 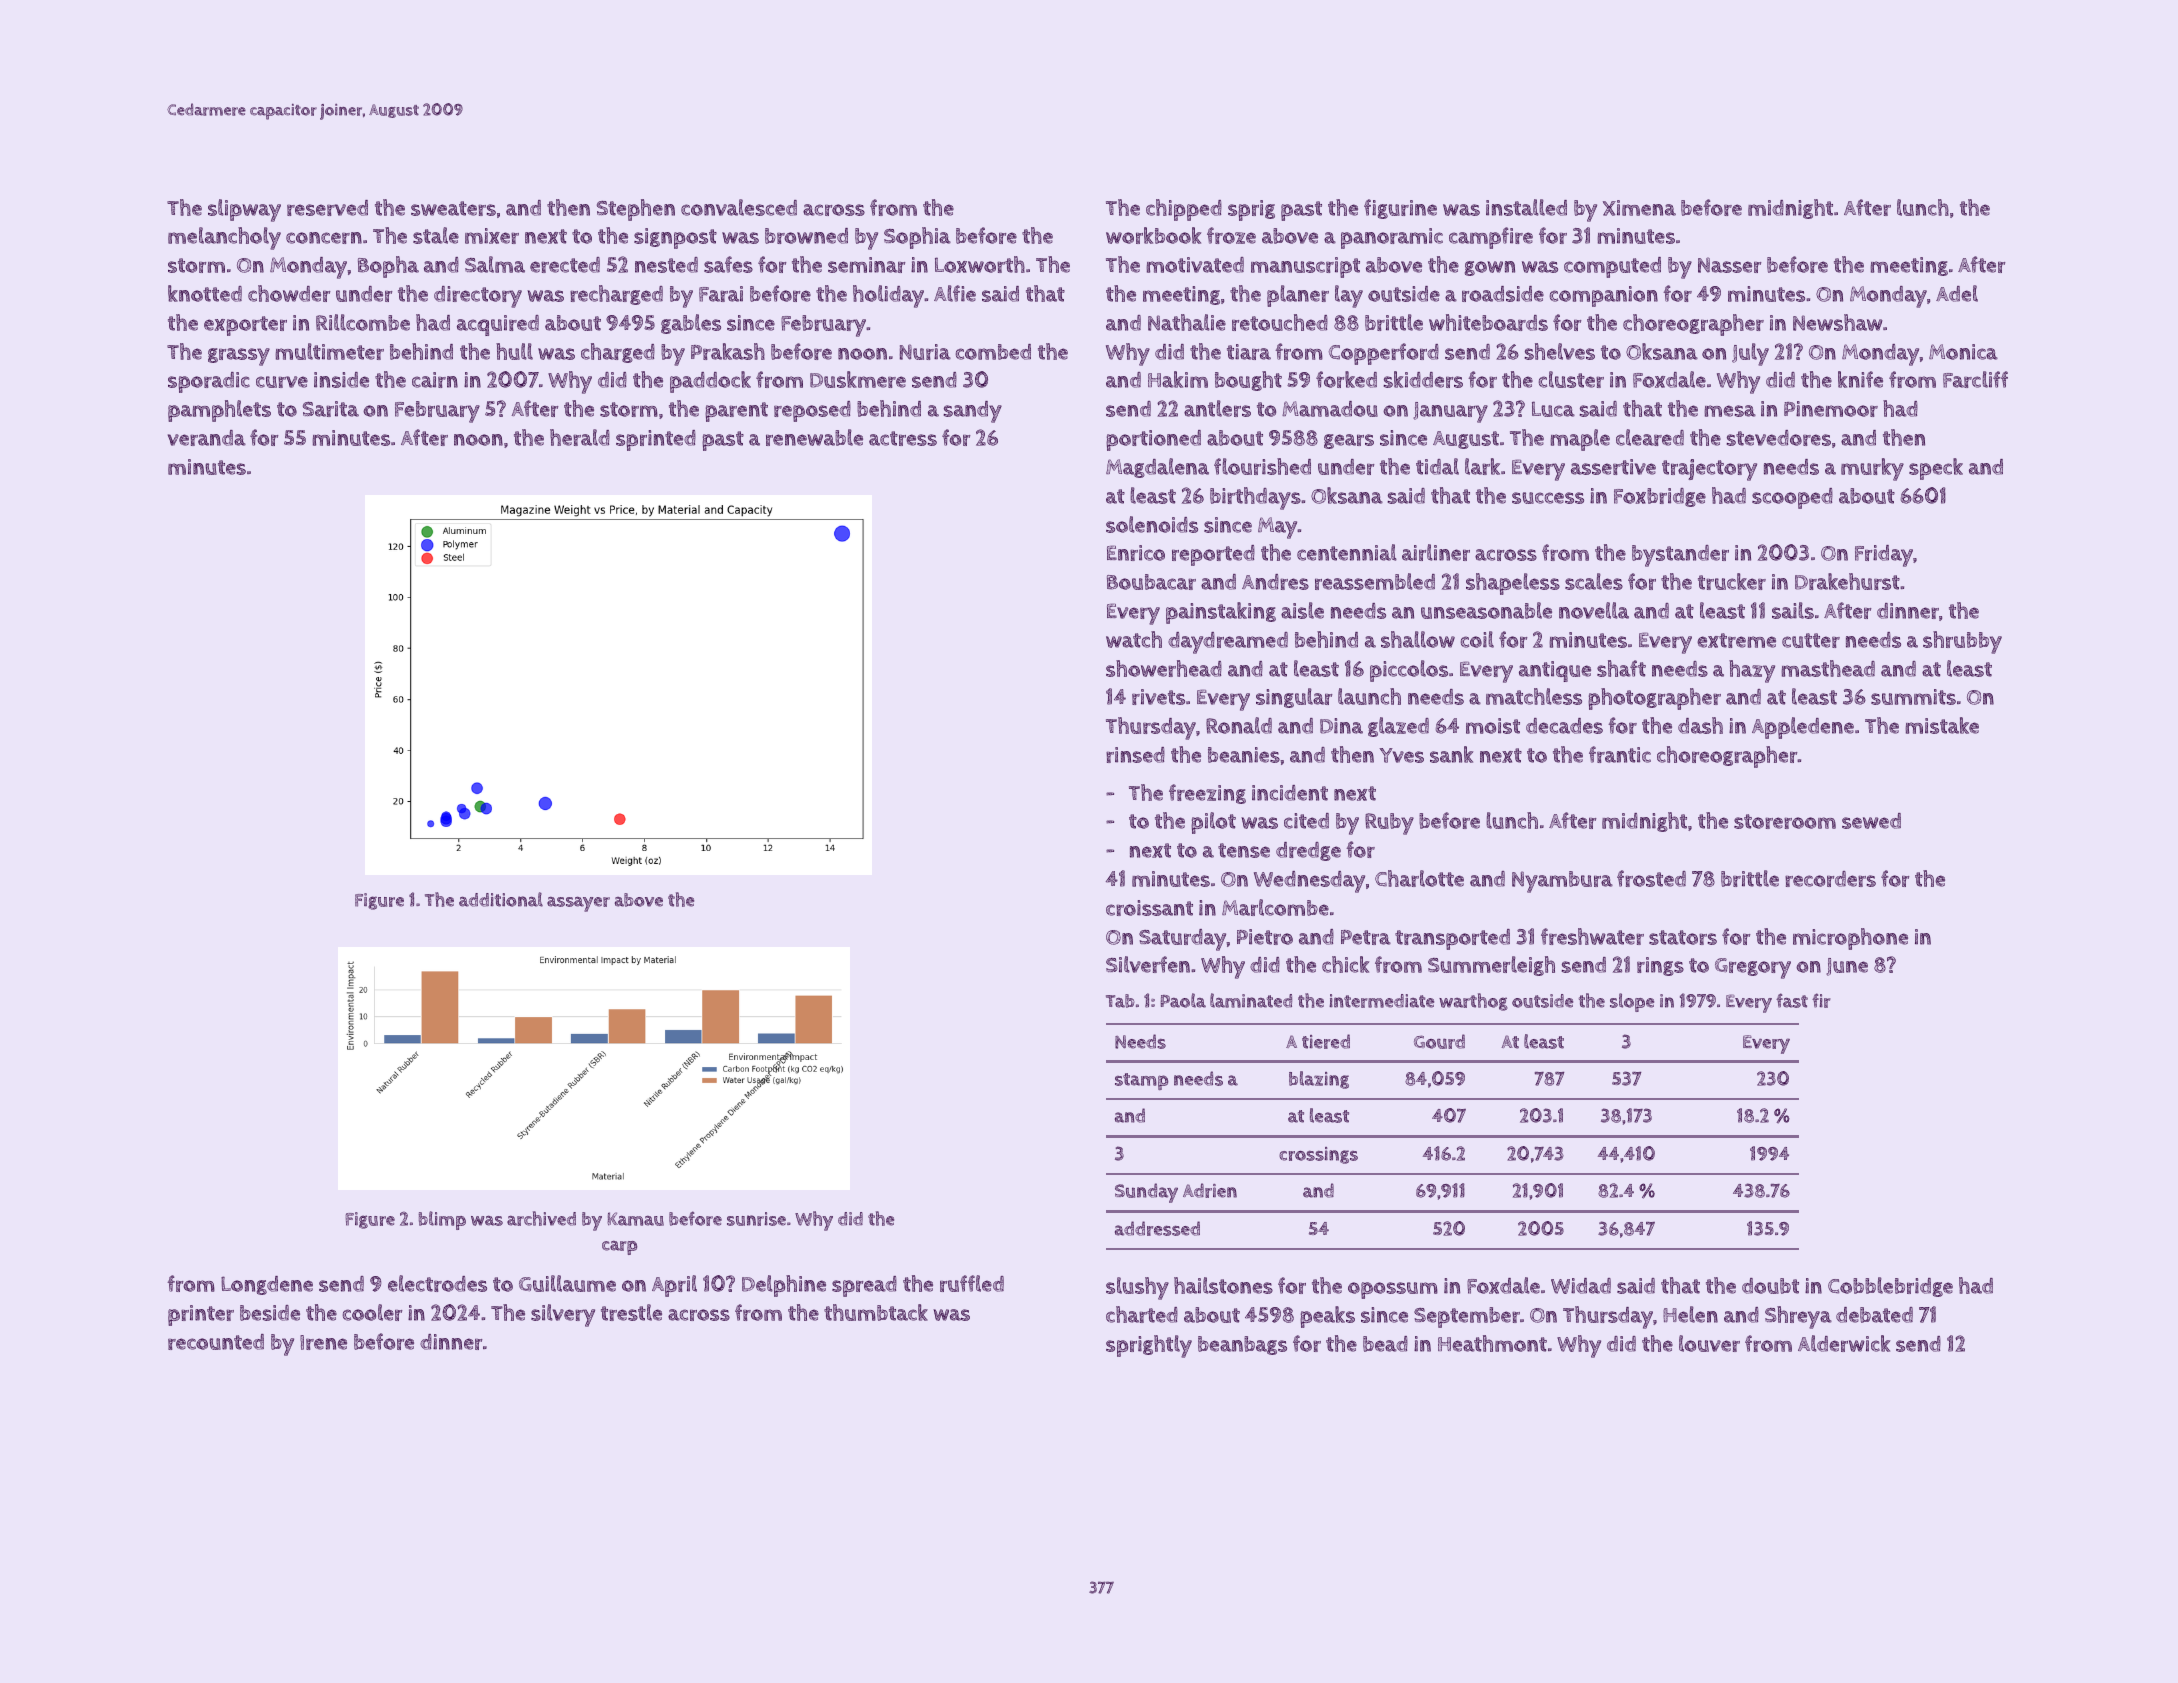 I want to click on bead, so click(x=1385, y=1344).
